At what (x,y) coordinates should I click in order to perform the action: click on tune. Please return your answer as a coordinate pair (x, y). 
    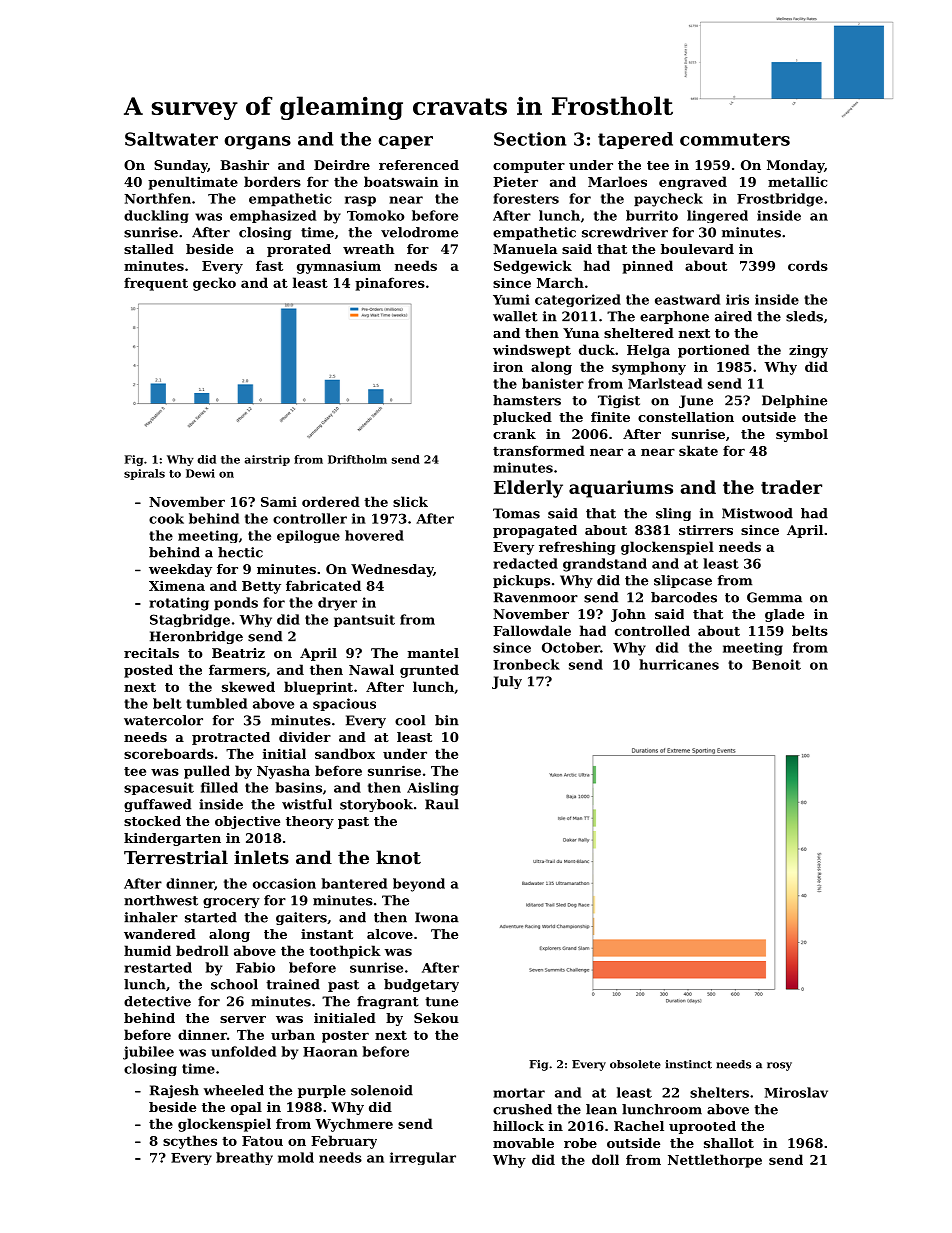
    Looking at the image, I should click on (441, 1002).
